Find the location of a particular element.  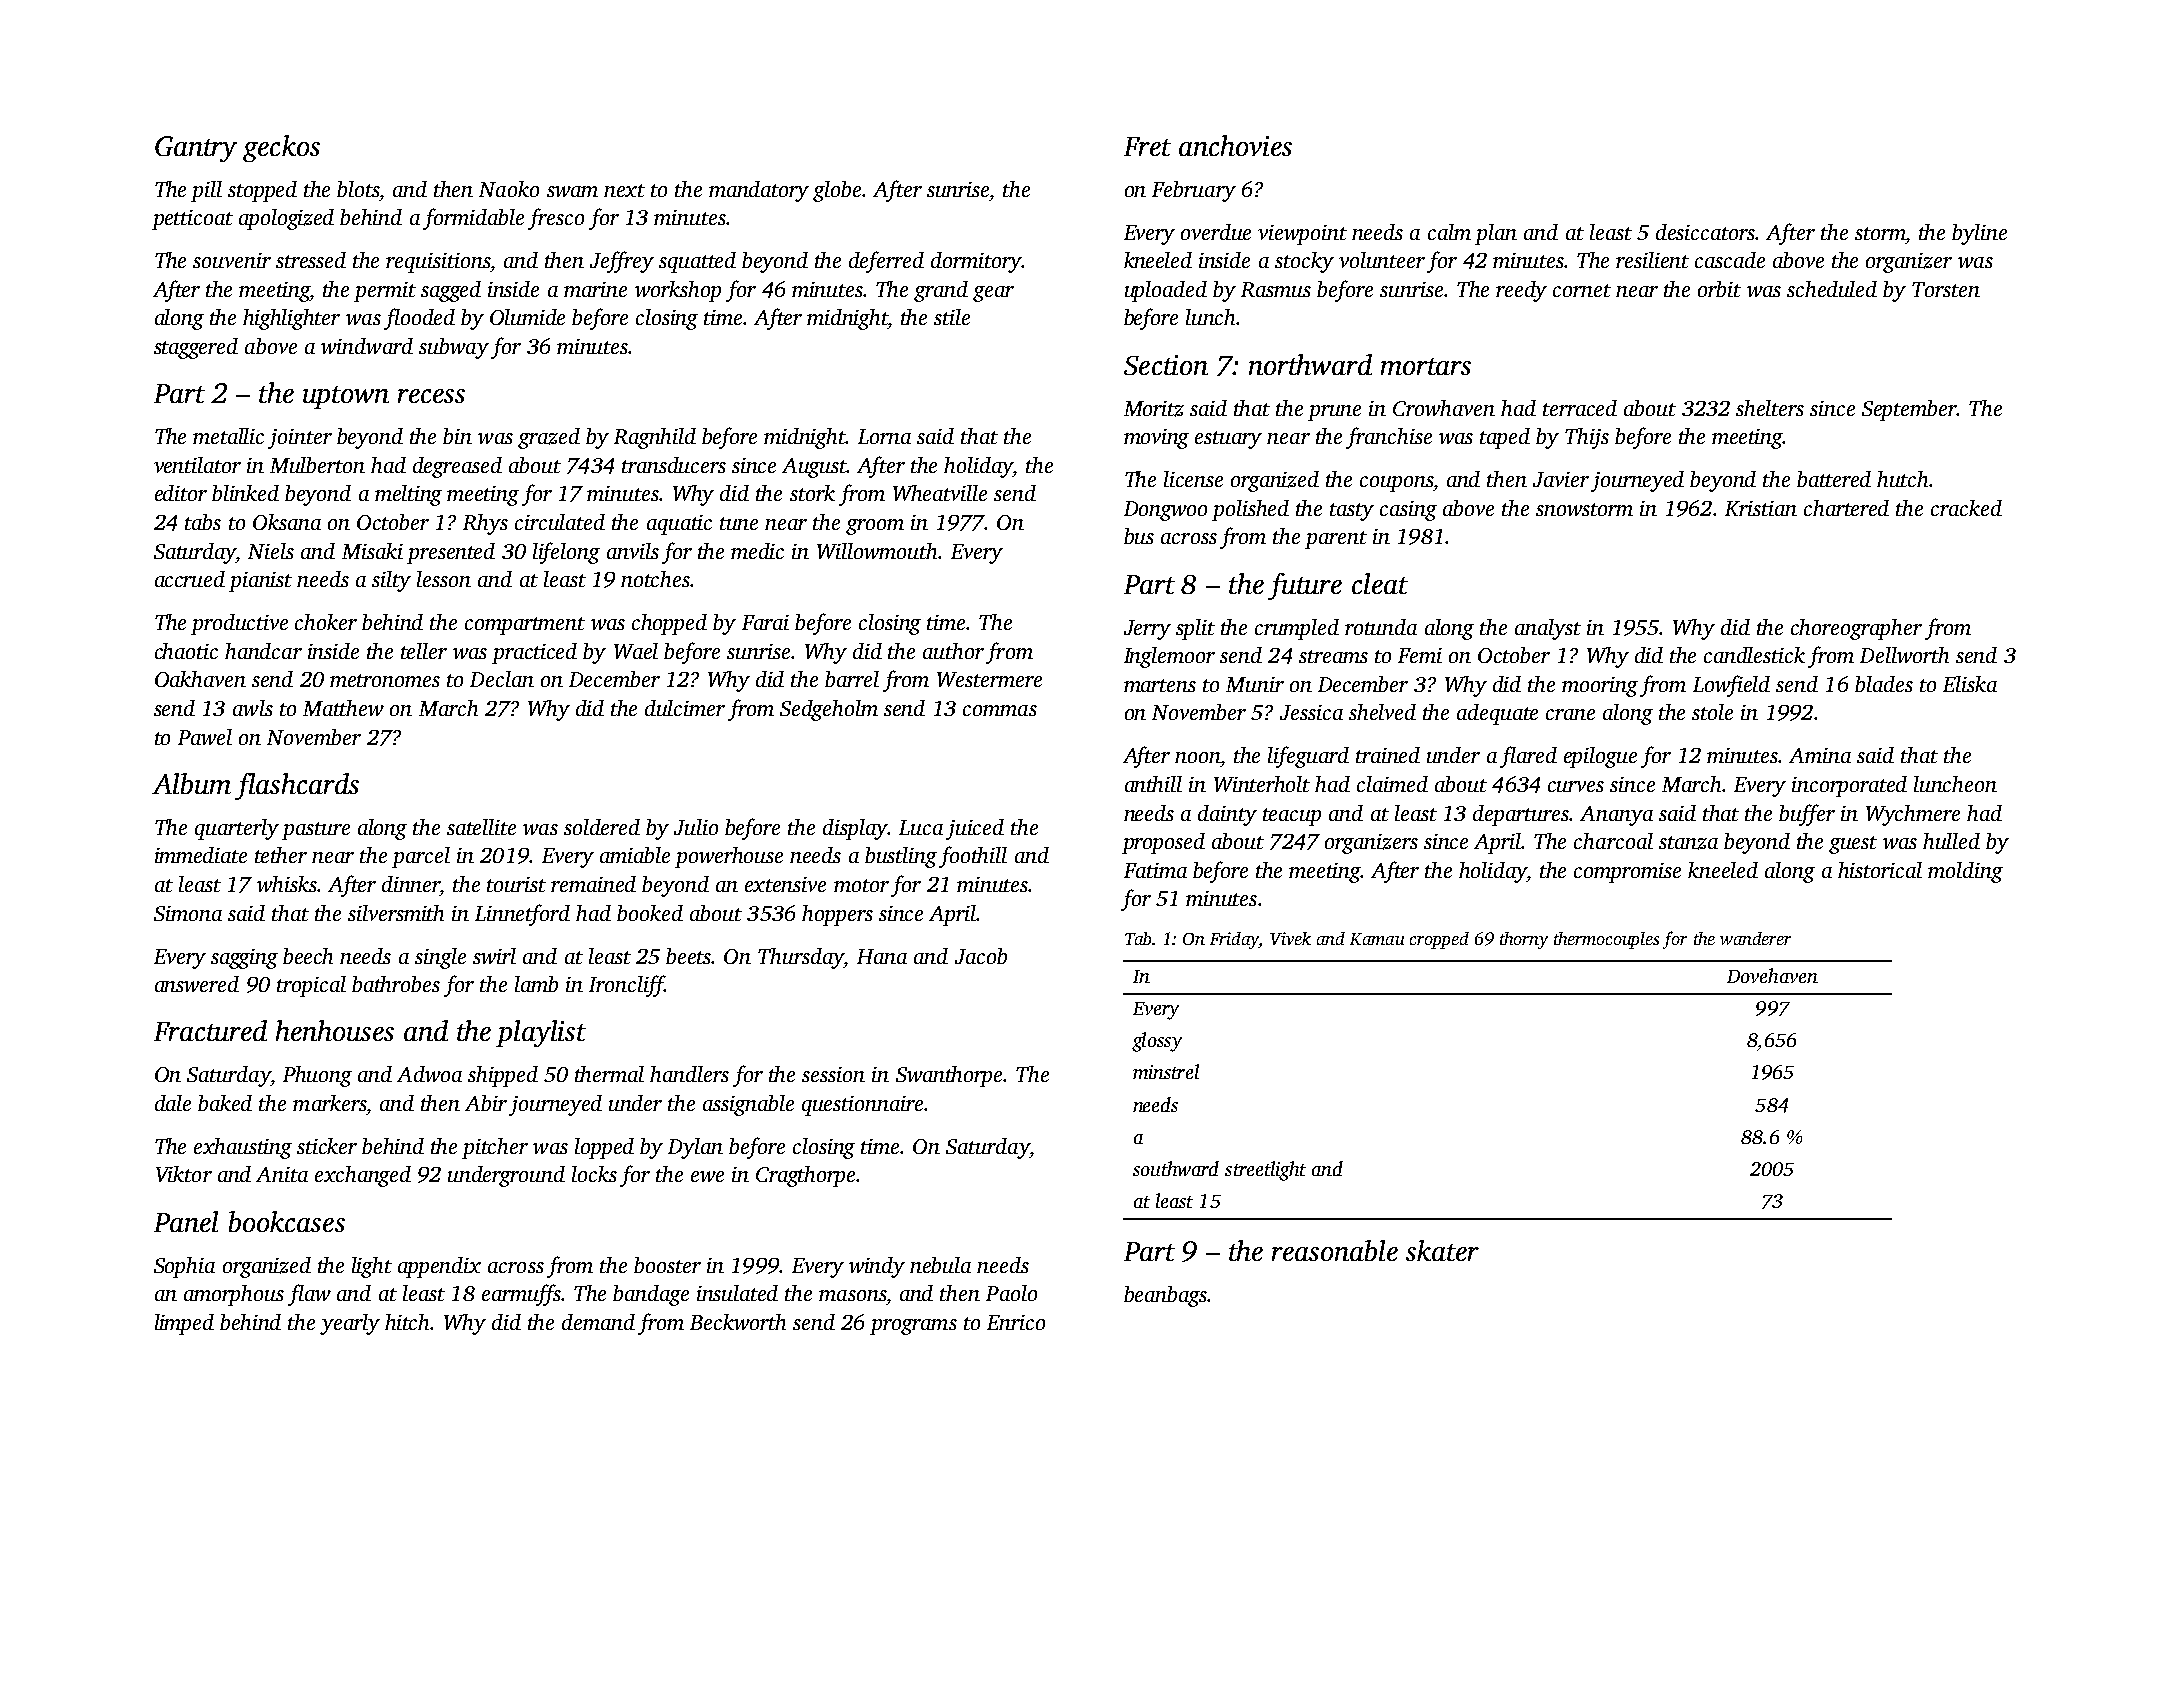

byline is located at coordinates (1979, 234).
